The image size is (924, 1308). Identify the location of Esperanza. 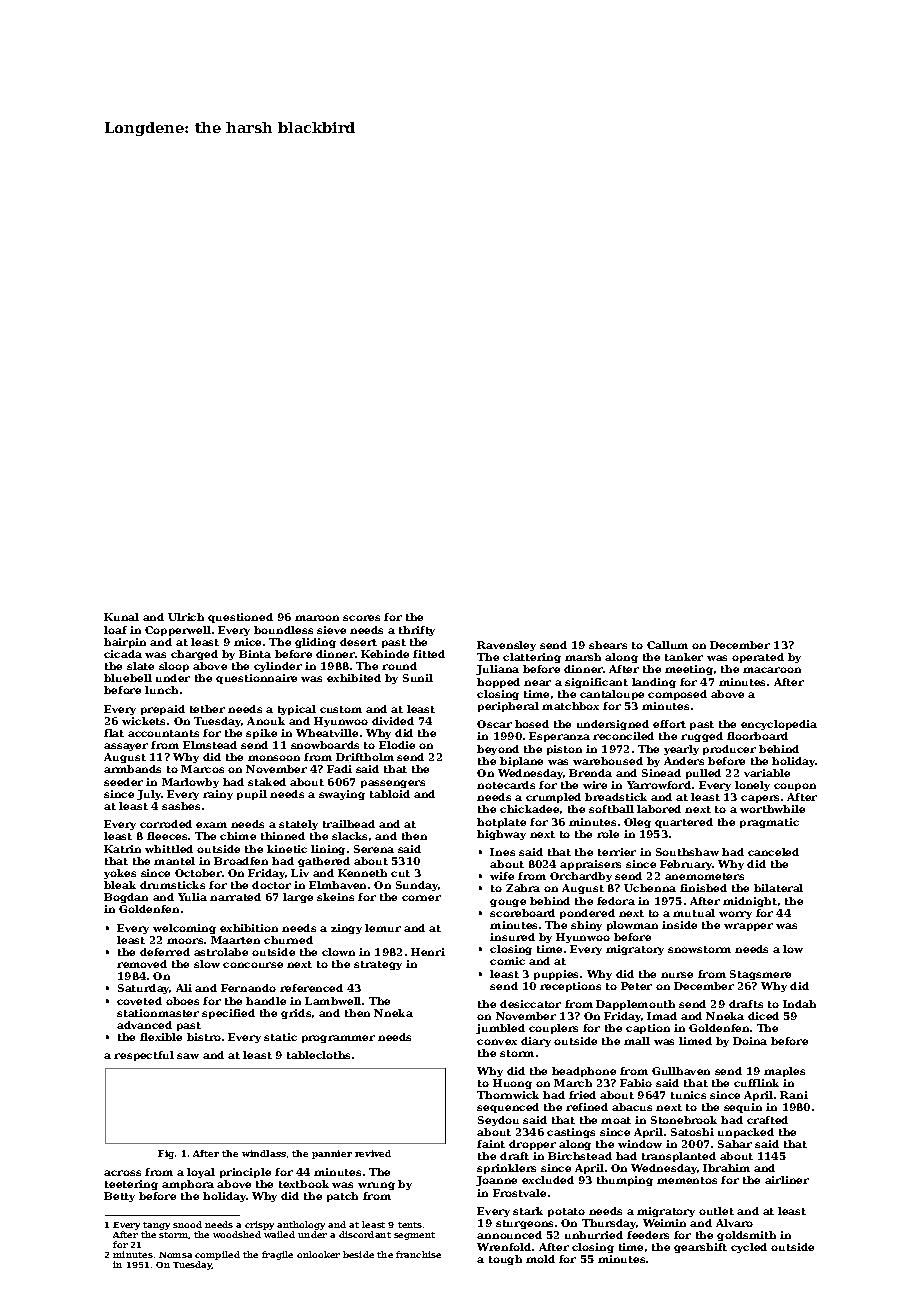
(559, 737).
